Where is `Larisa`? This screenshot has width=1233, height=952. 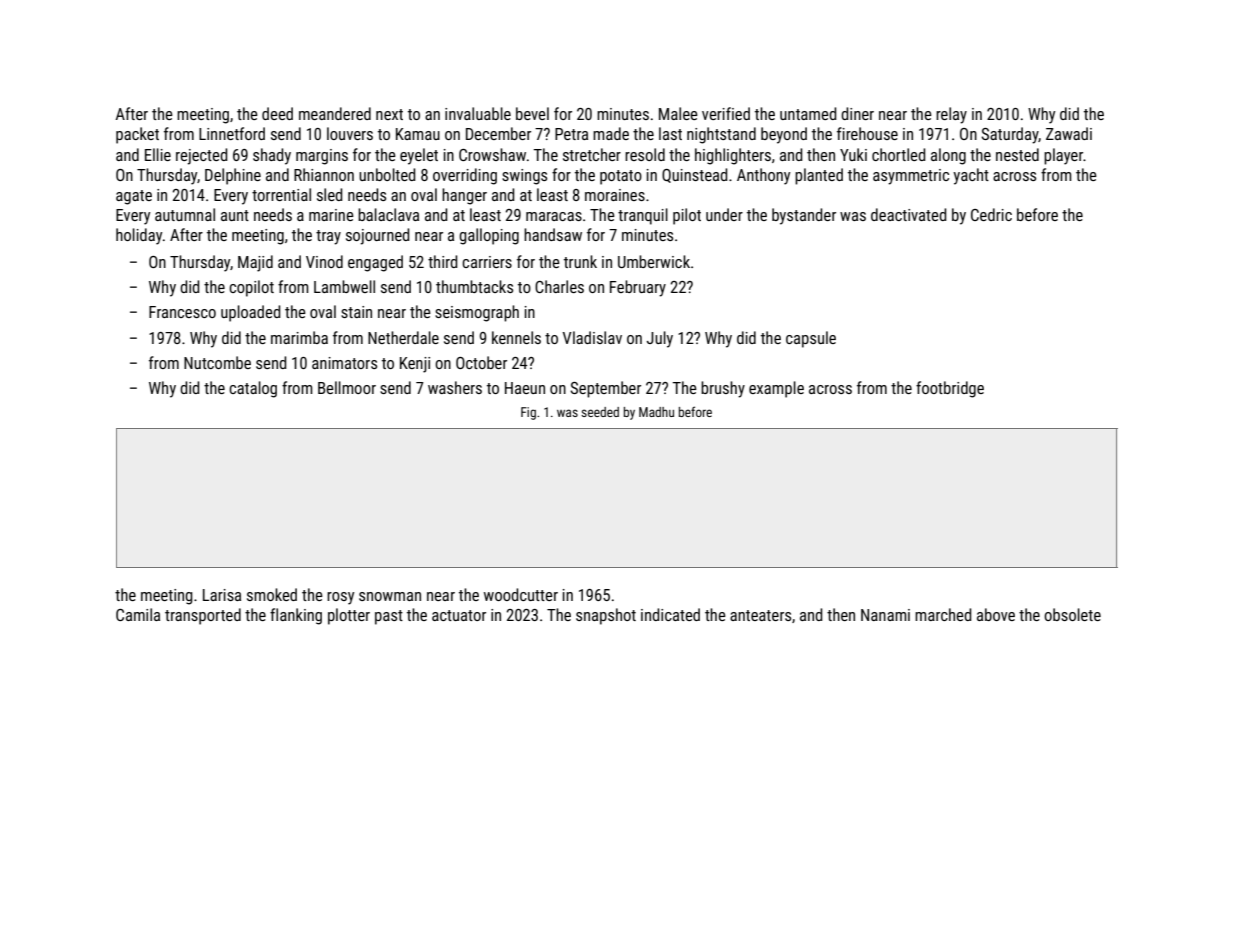
Larisa is located at coordinates (222, 595).
